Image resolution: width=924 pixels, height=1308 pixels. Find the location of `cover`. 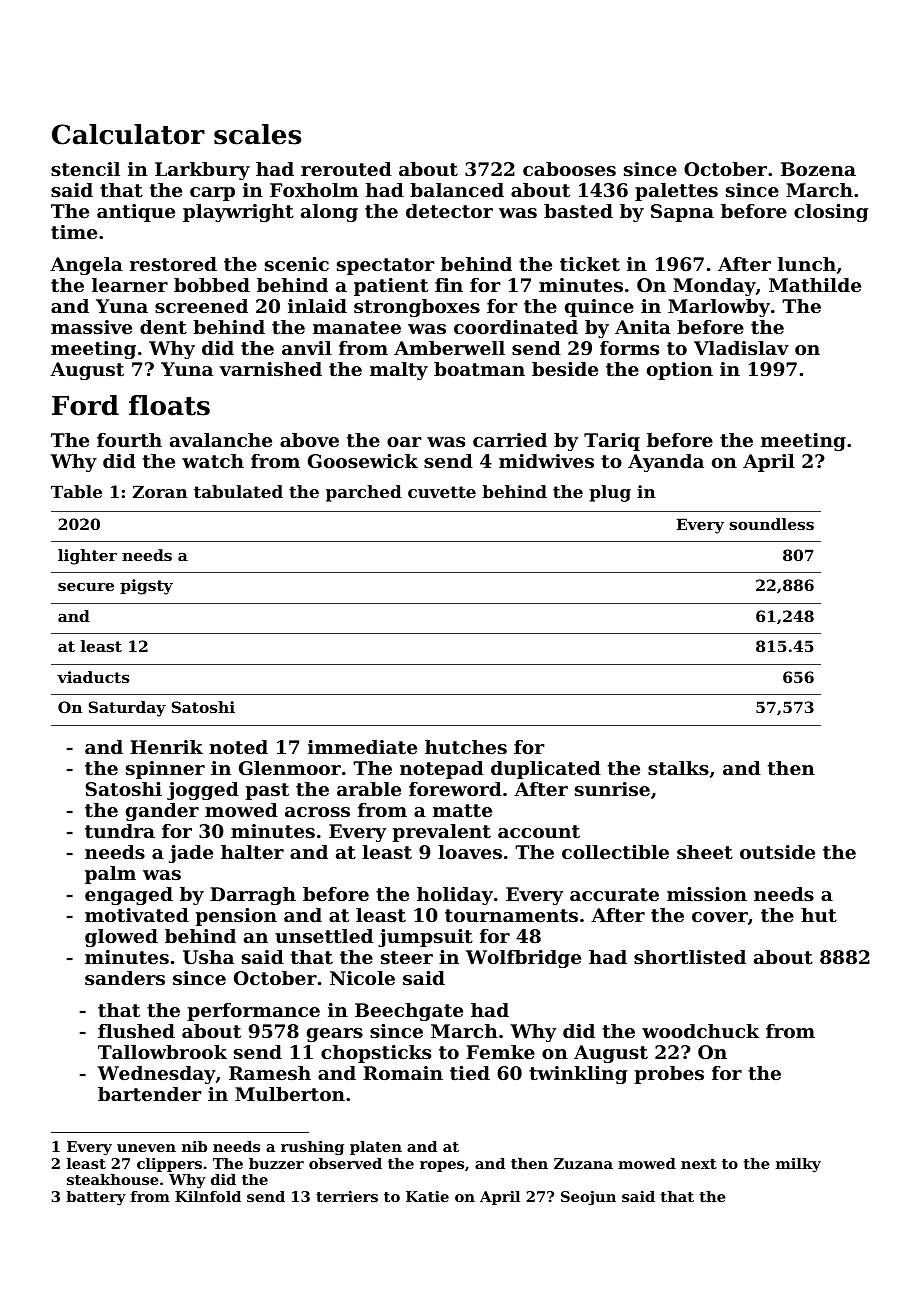

cover is located at coordinates (720, 917).
